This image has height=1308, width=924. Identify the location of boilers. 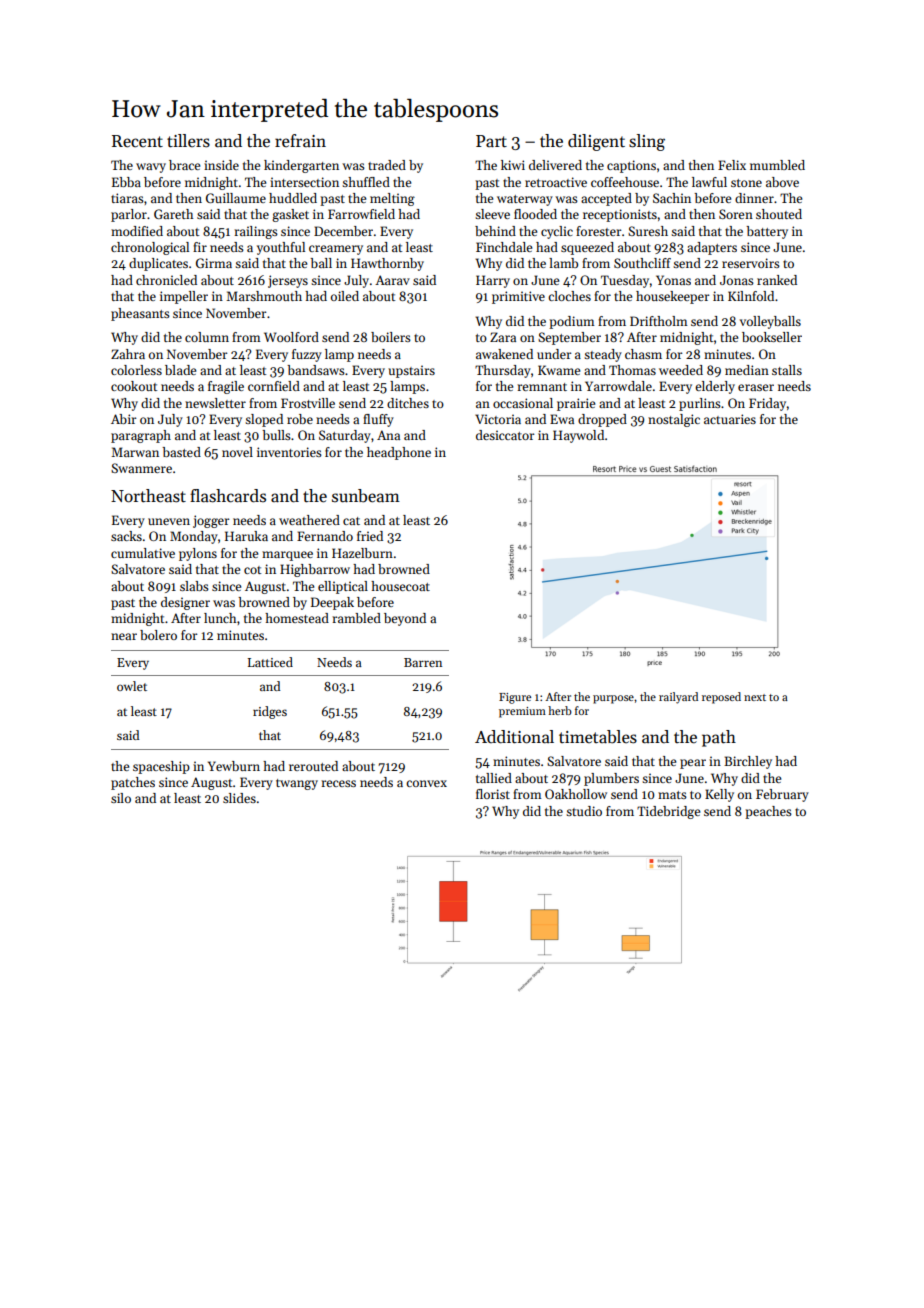
(391, 337).
